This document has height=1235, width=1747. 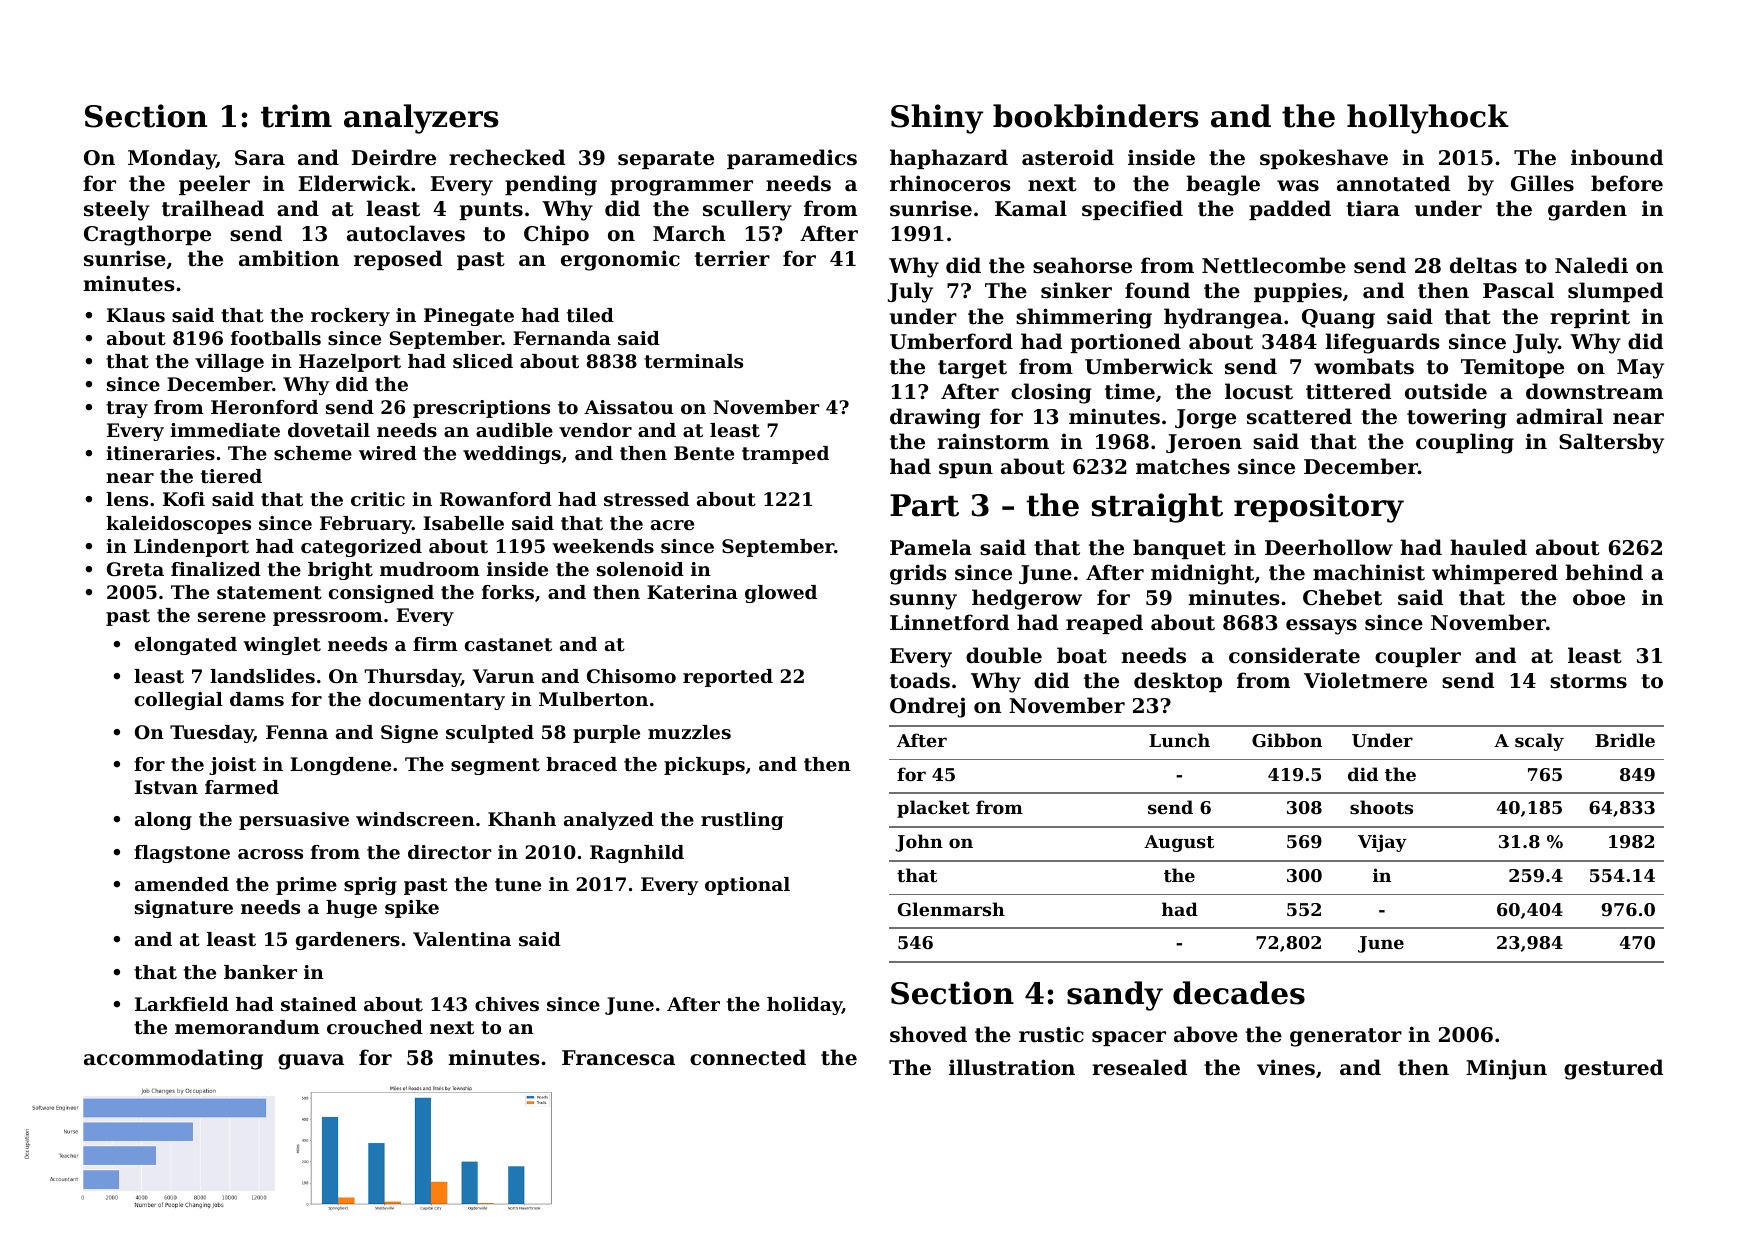 What do you see at coordinates (1179, 740) in the document?
I see `Lunch` at bounding box center [1179, 740].
